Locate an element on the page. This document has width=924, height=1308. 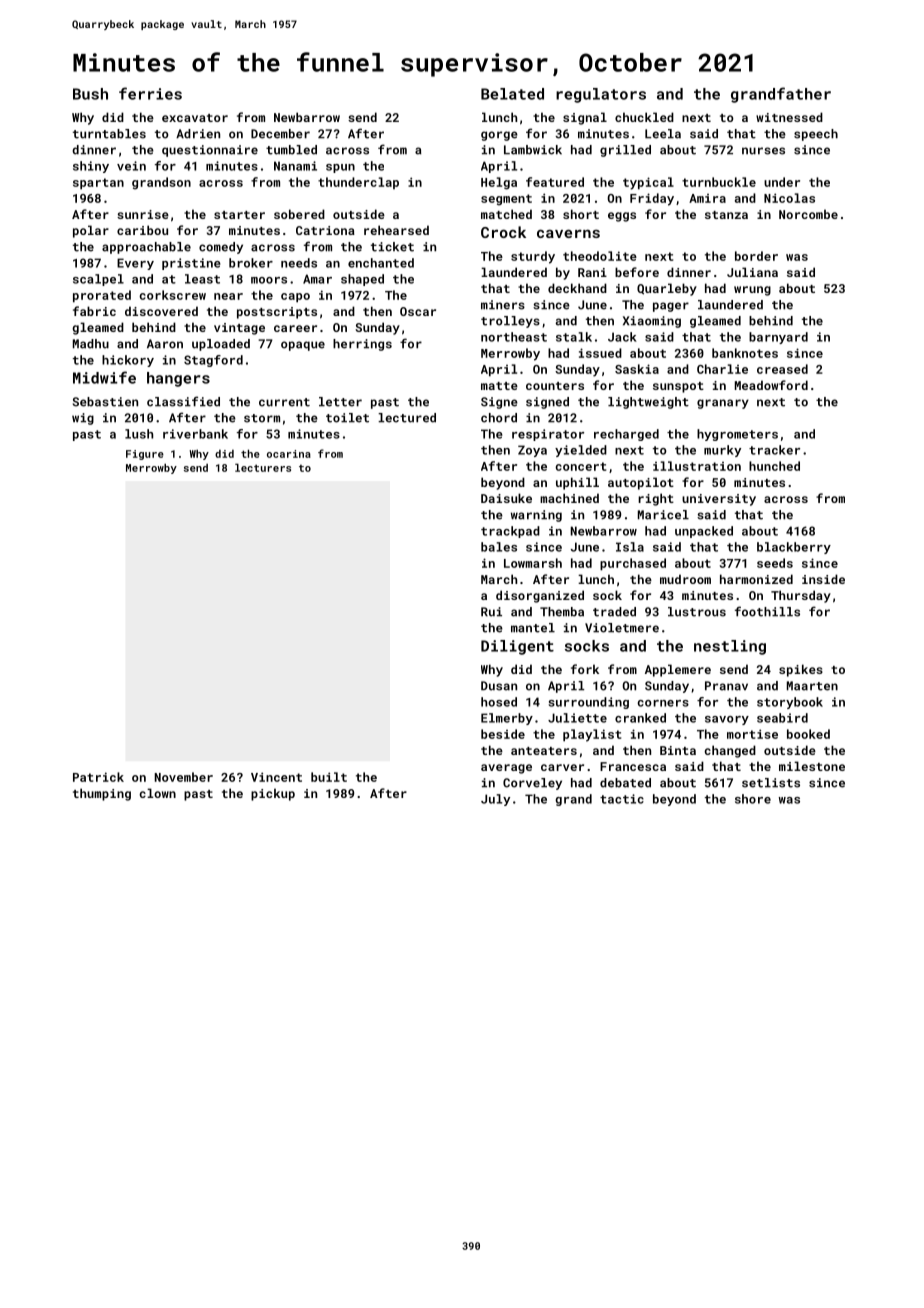
built is located at coordinates (329, 777).
